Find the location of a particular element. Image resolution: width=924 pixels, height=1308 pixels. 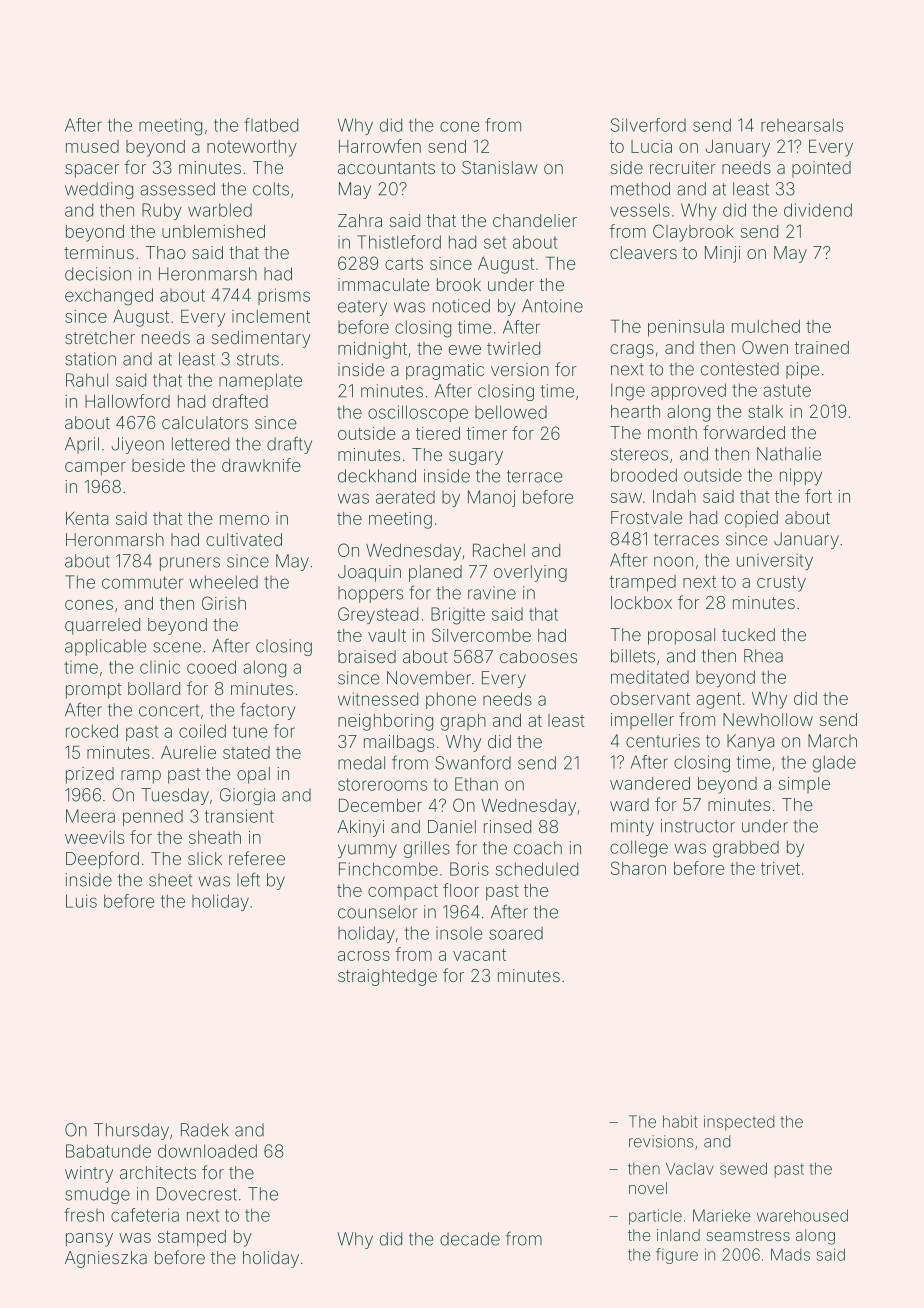

Agnieszka is located at coordinates (106, 1259).
